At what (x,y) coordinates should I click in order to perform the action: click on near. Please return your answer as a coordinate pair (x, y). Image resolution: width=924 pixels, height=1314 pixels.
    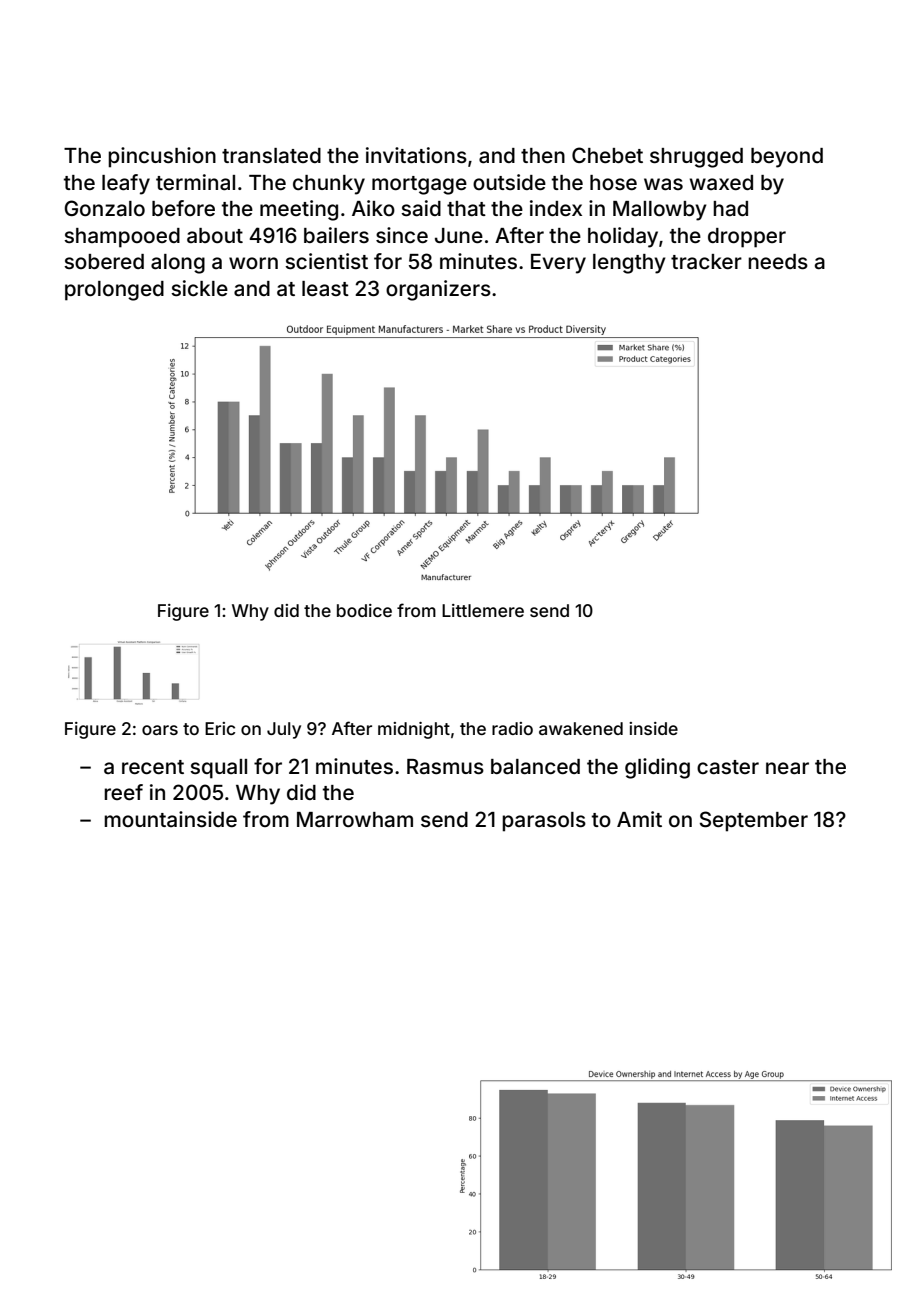
    Looking at the image, I should click on (787, 768).
